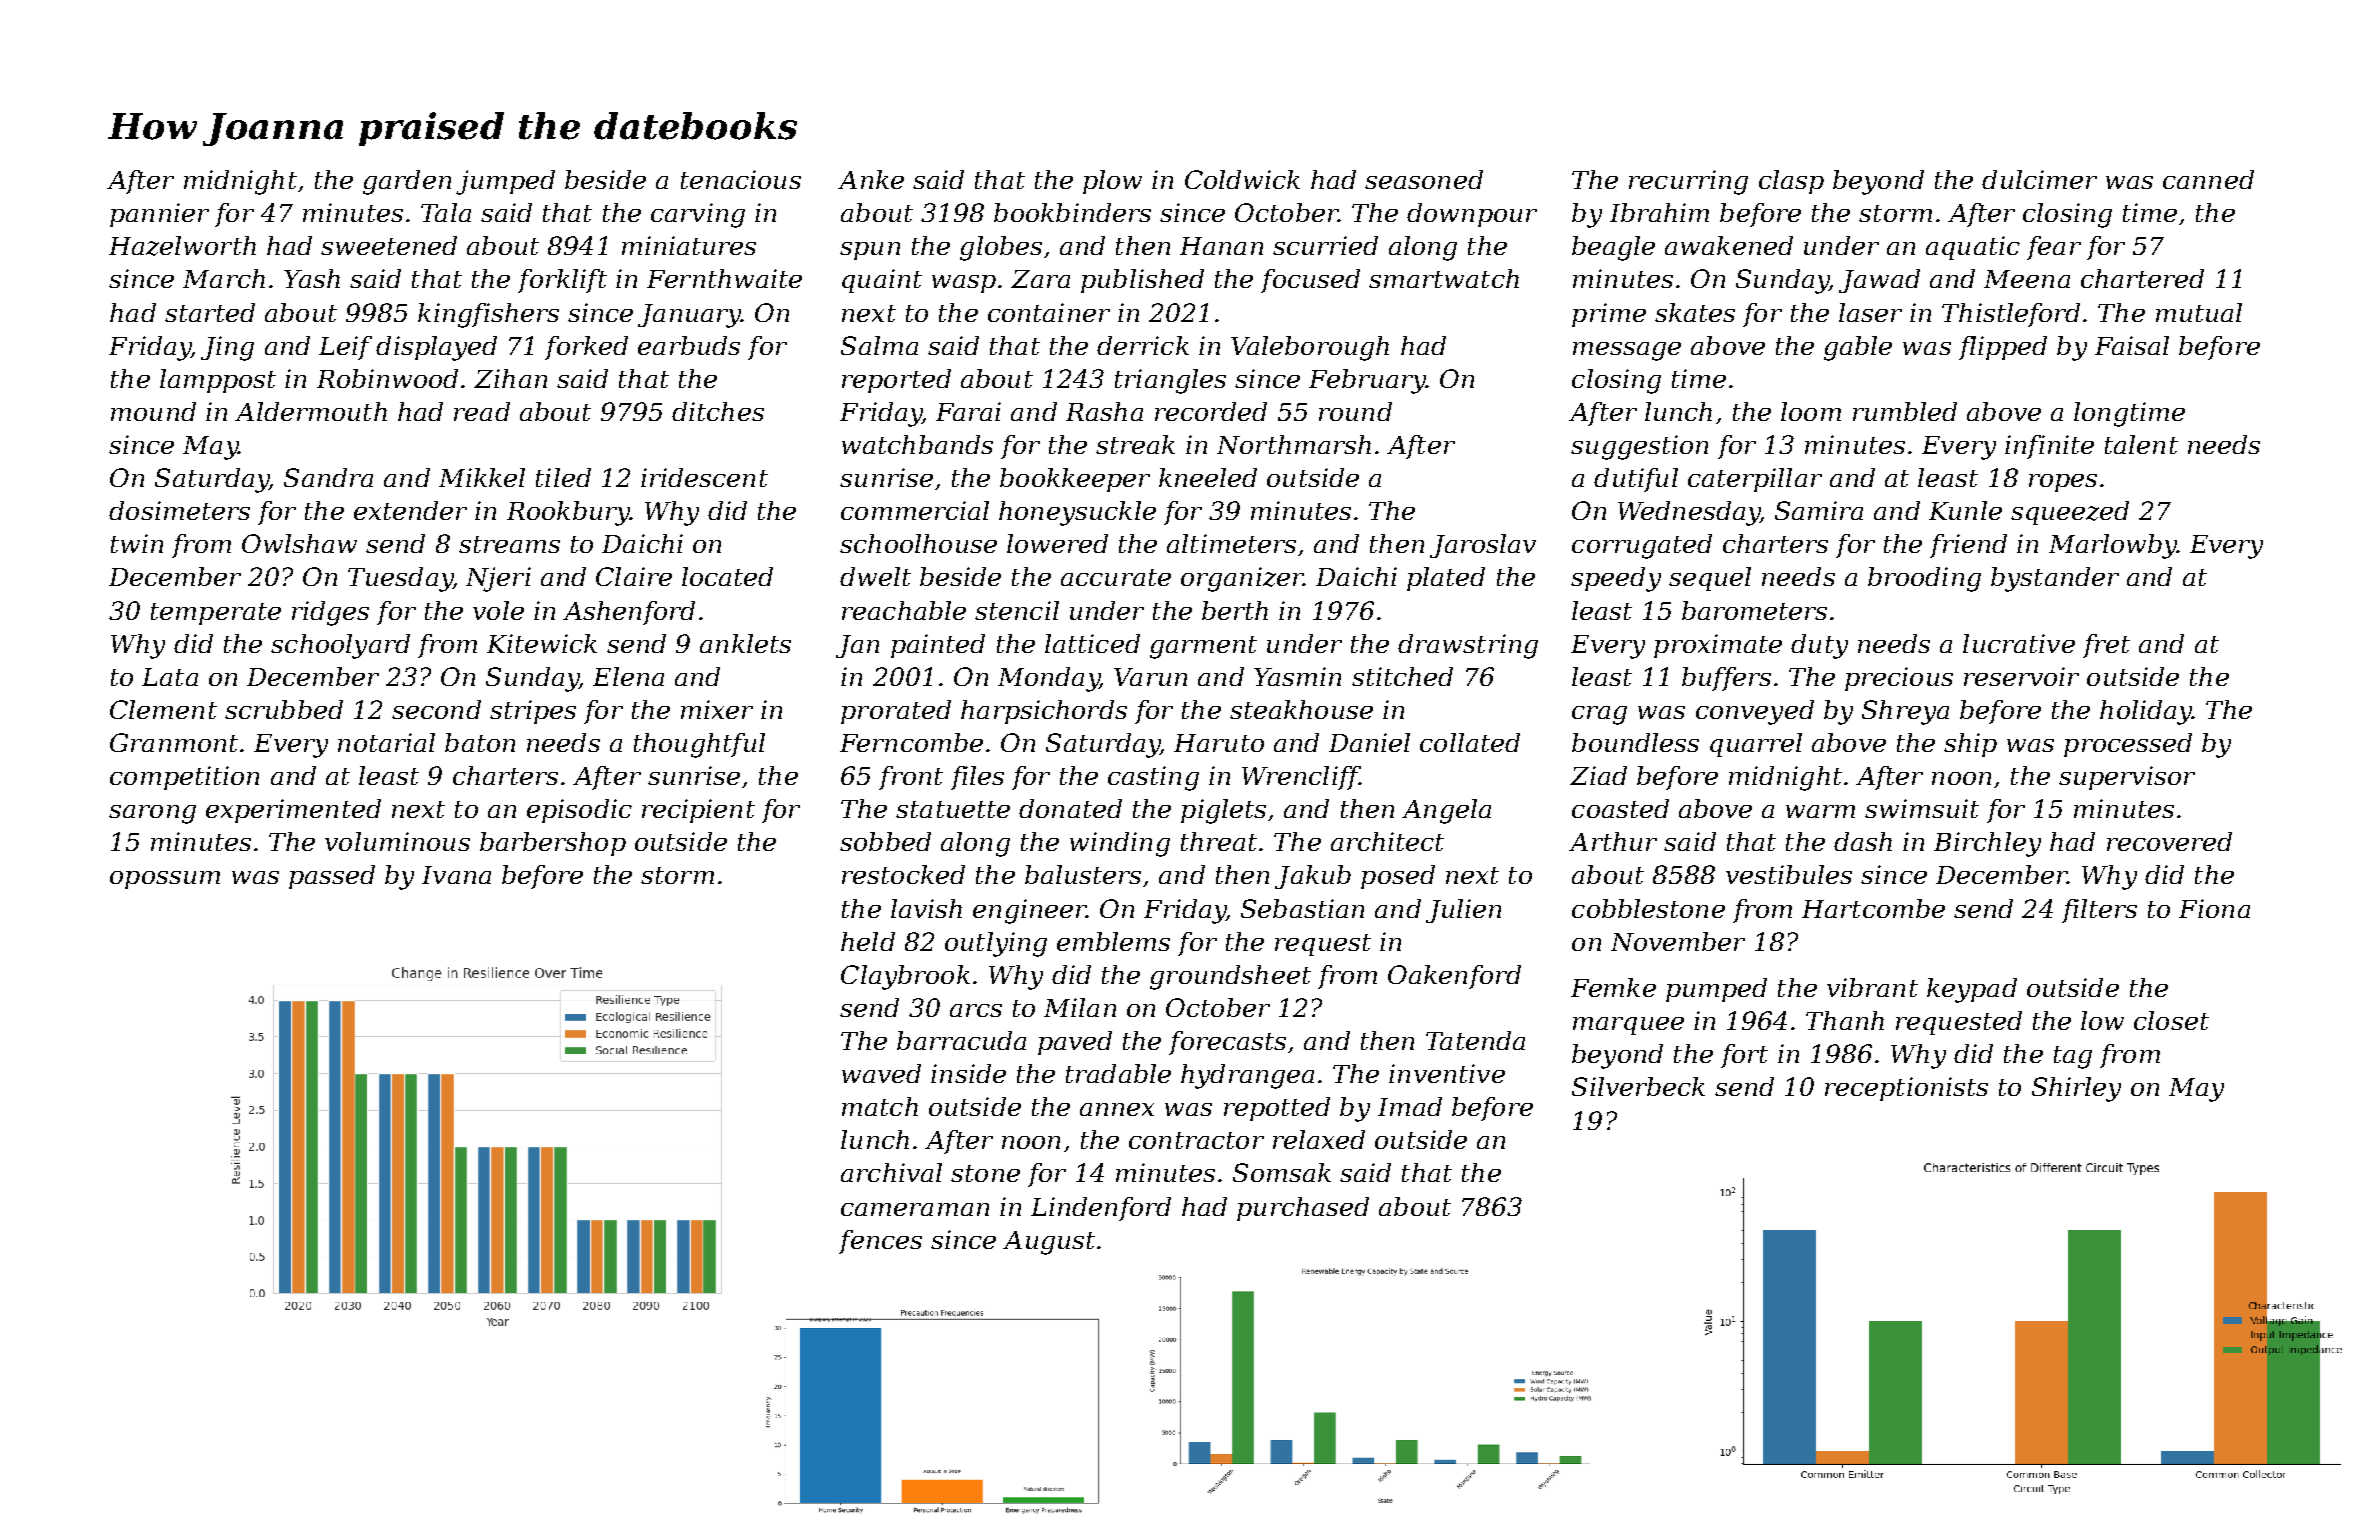 This document has height=1540, width=2380. Describe the element at coordinates (880, 1106) in the document. I see `match` at that location.
